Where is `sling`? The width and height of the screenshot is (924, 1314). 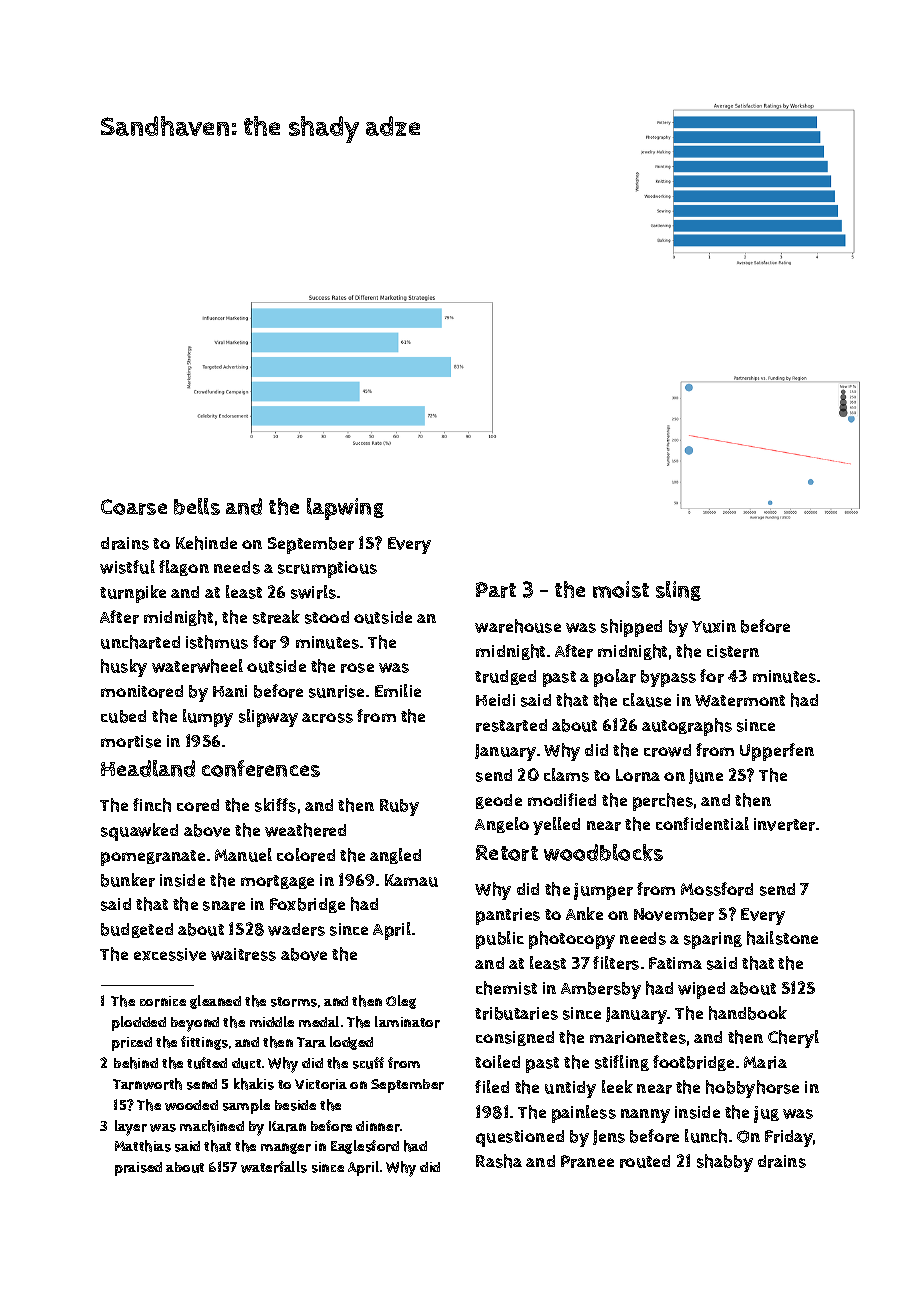
sling is located at coordinates (678, 591).
